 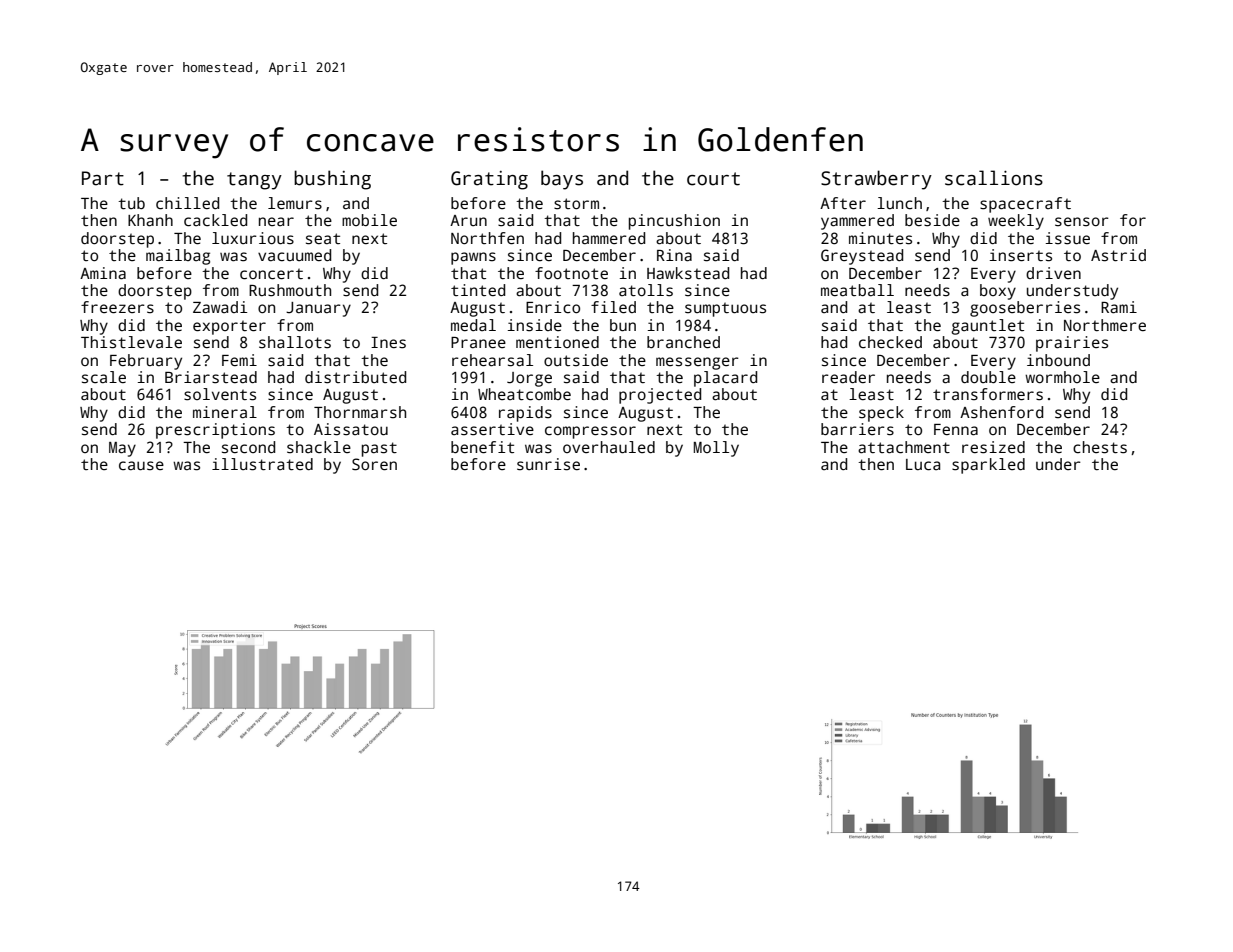 I want to click on Part, so click(x=103, y=178).
